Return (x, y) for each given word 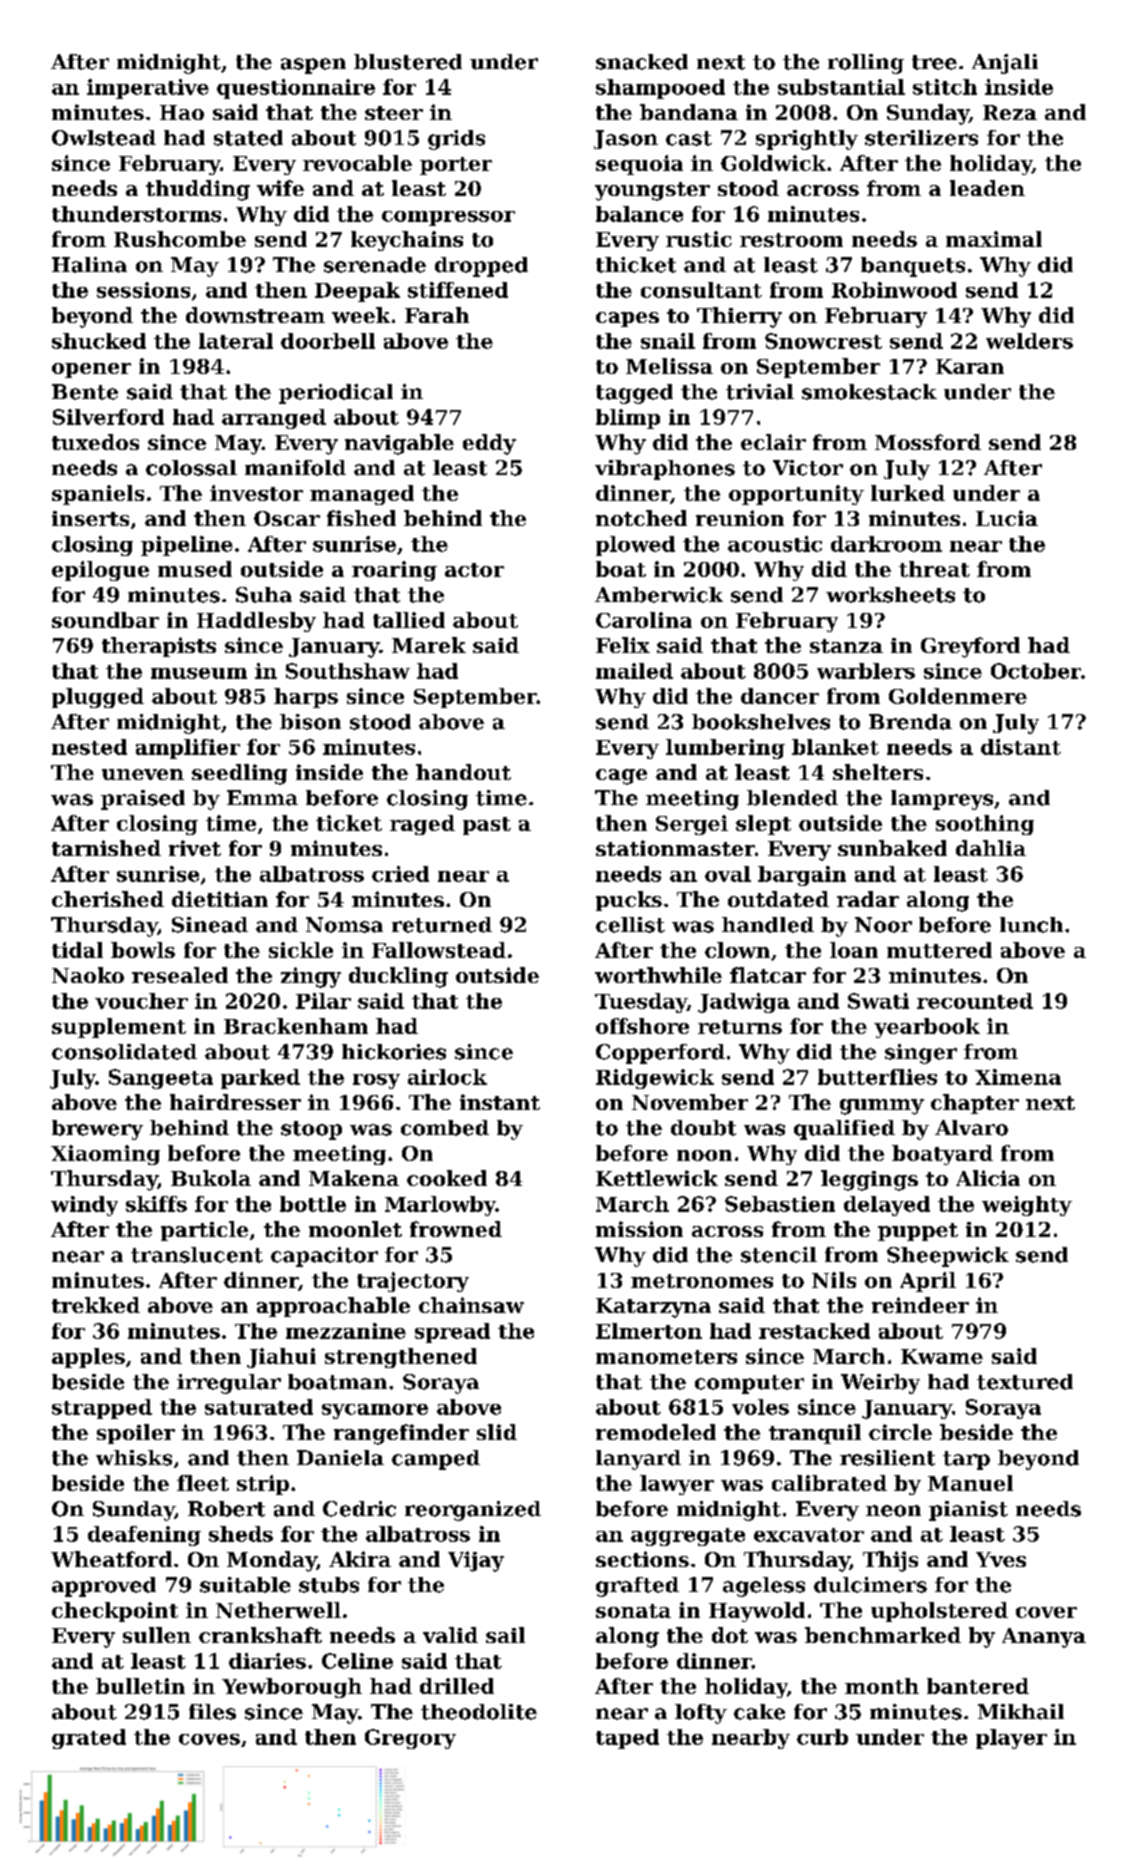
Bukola (211, 1178)
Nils (834, 1280)
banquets (913, 267)
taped (627, 1739)
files (212, 1712)
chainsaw (471, 1305)
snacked (642, 62)
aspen (313, 66)
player (1011, 1739)
